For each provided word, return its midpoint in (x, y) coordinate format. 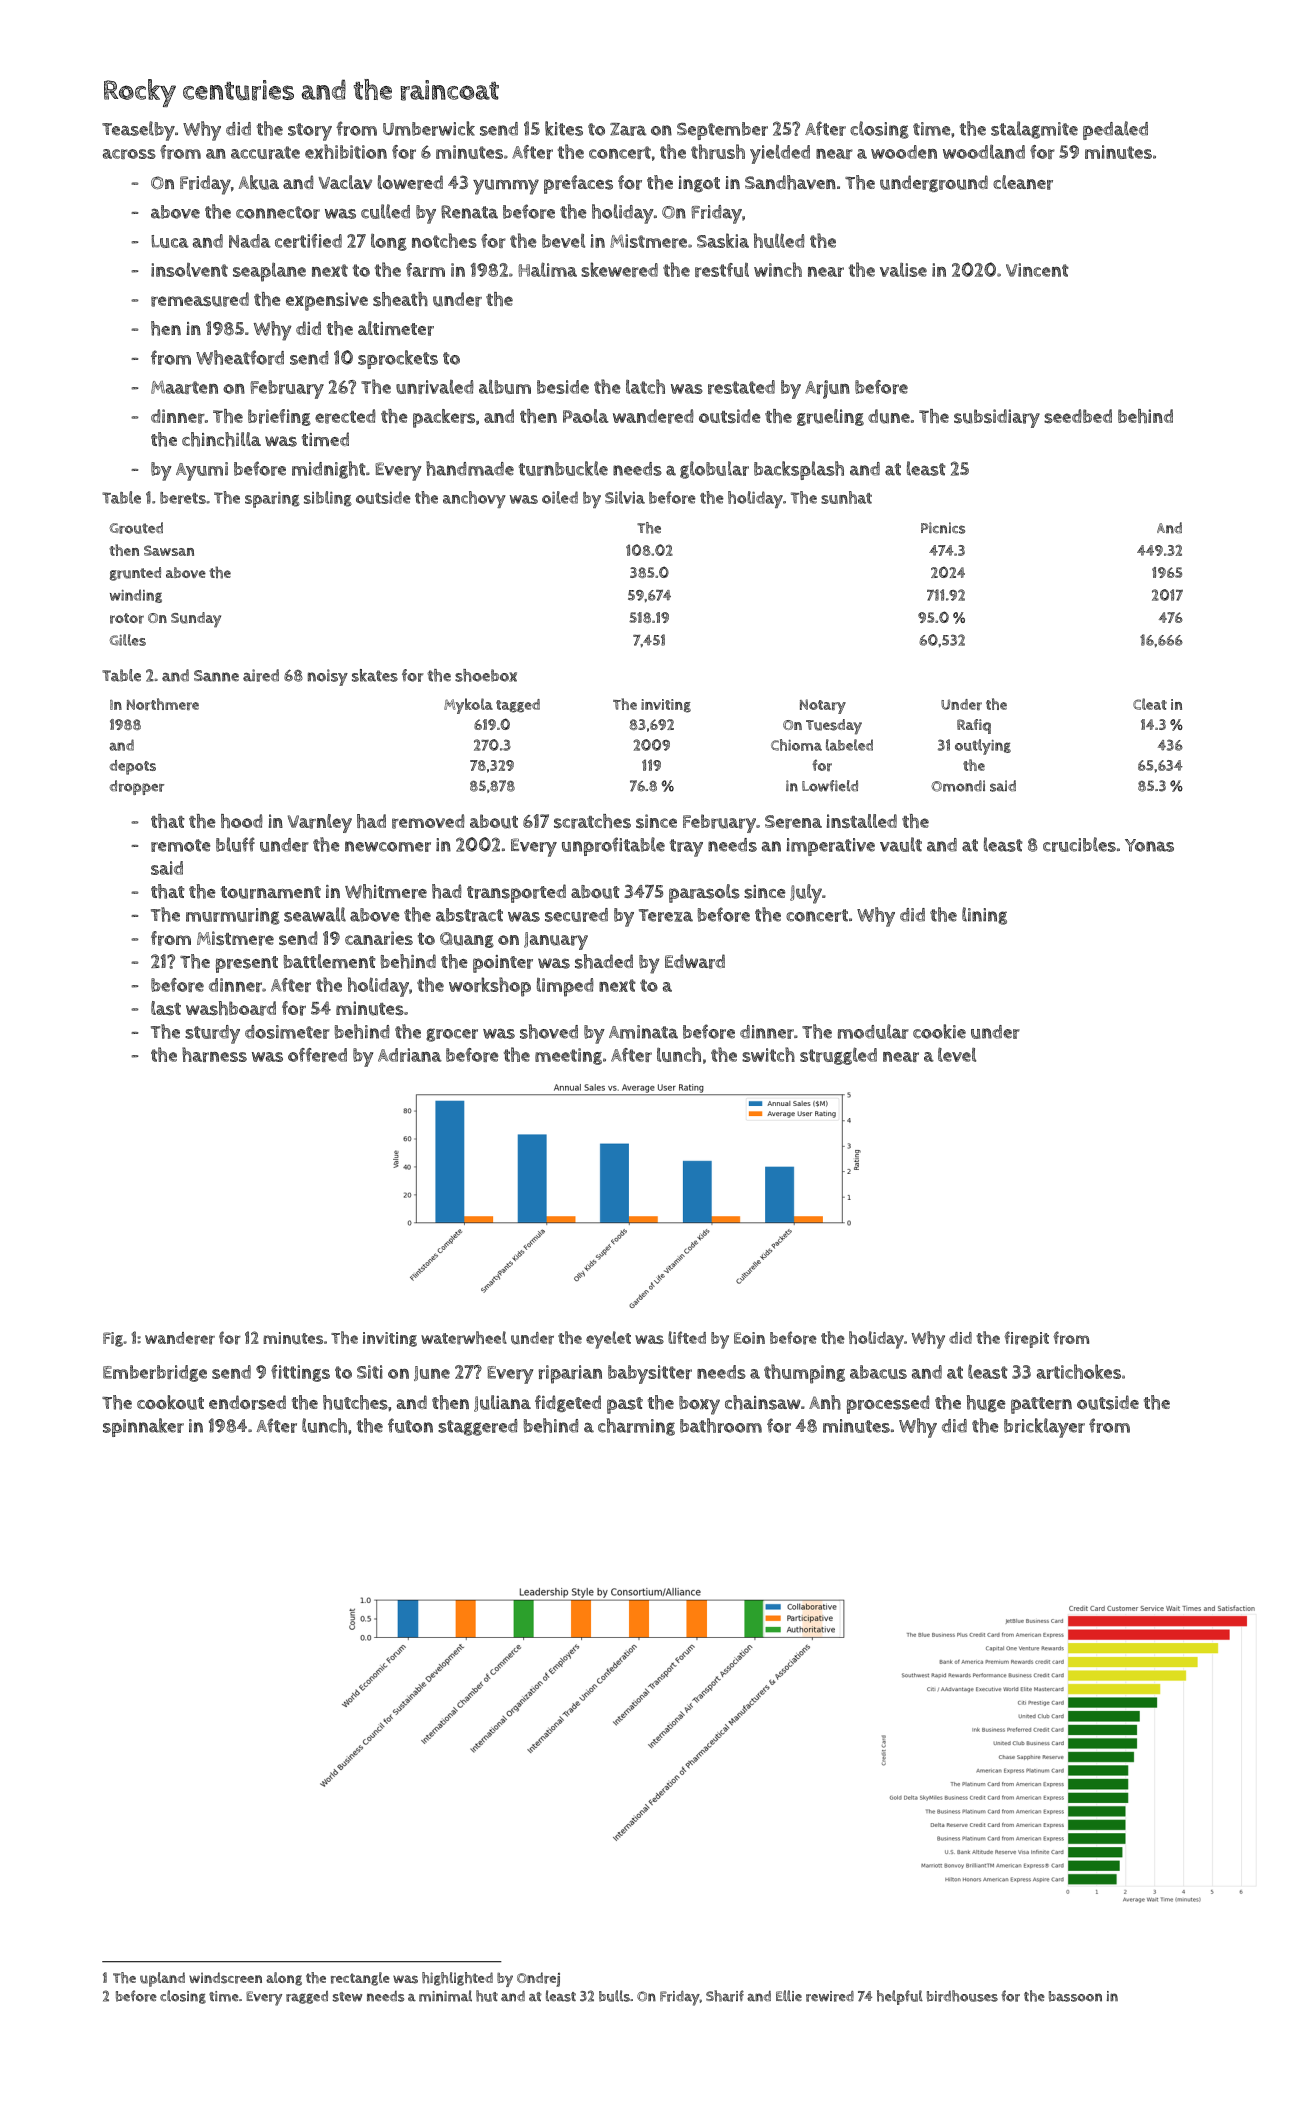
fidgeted (568, 1403)
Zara (628, 129)
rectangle (360, 1979)
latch (645, 386)
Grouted (136, 528)
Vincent (1037, 270)
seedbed (1078, 416)
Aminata (643, 1032)
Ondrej (538, 1979)
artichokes (1079, 1371)
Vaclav (345, 182)
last (166, 1008)
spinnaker (143, 1427)
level (957, 1054)
